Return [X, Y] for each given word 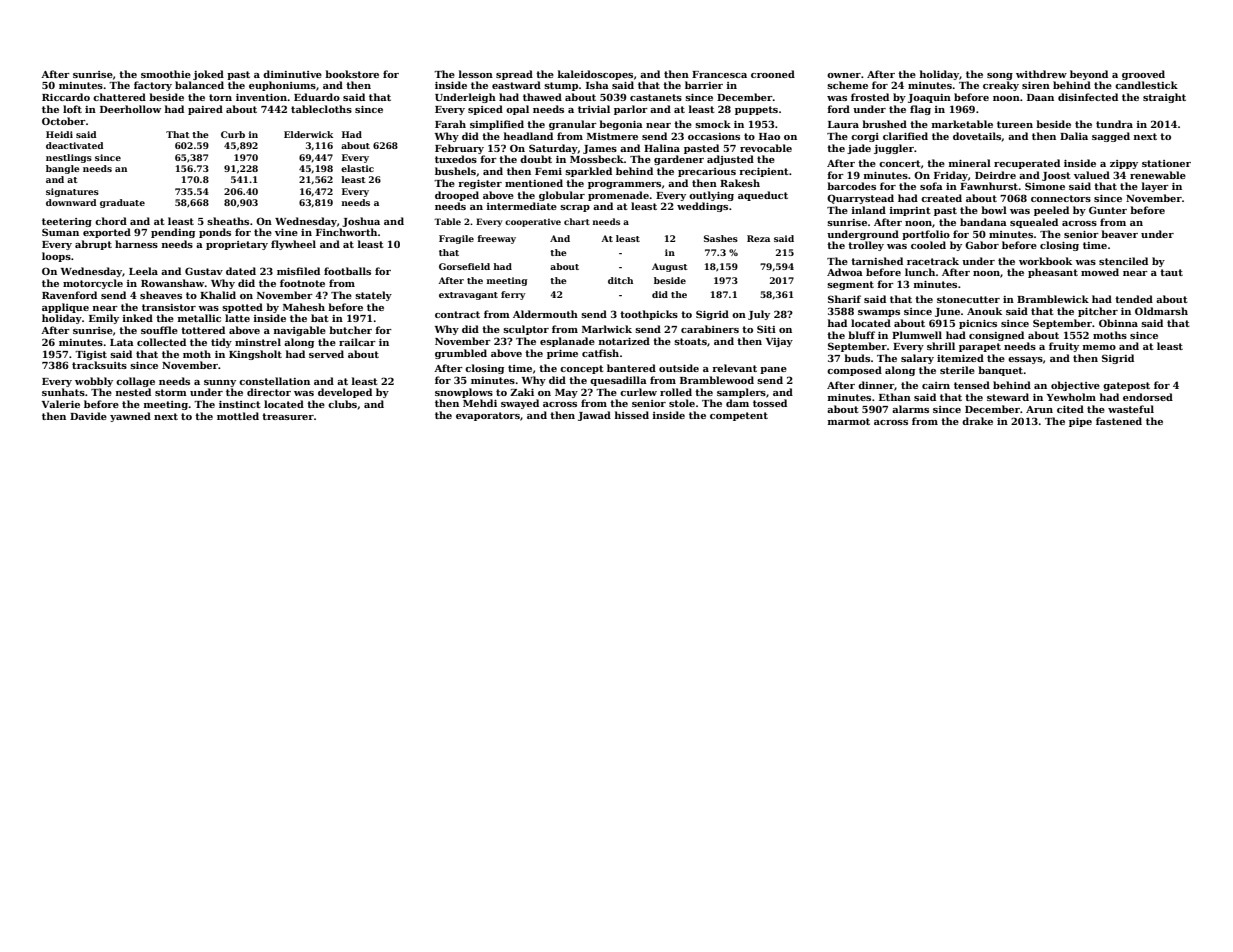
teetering [67, 222]
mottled [238, 416]
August [670, 267]
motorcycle [93, 284]
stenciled [1123, 261]
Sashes [721, 238]
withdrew [1041, 74]
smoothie [166, 74]
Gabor [982, 245]
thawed [542, 97]
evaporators [488, 416]
